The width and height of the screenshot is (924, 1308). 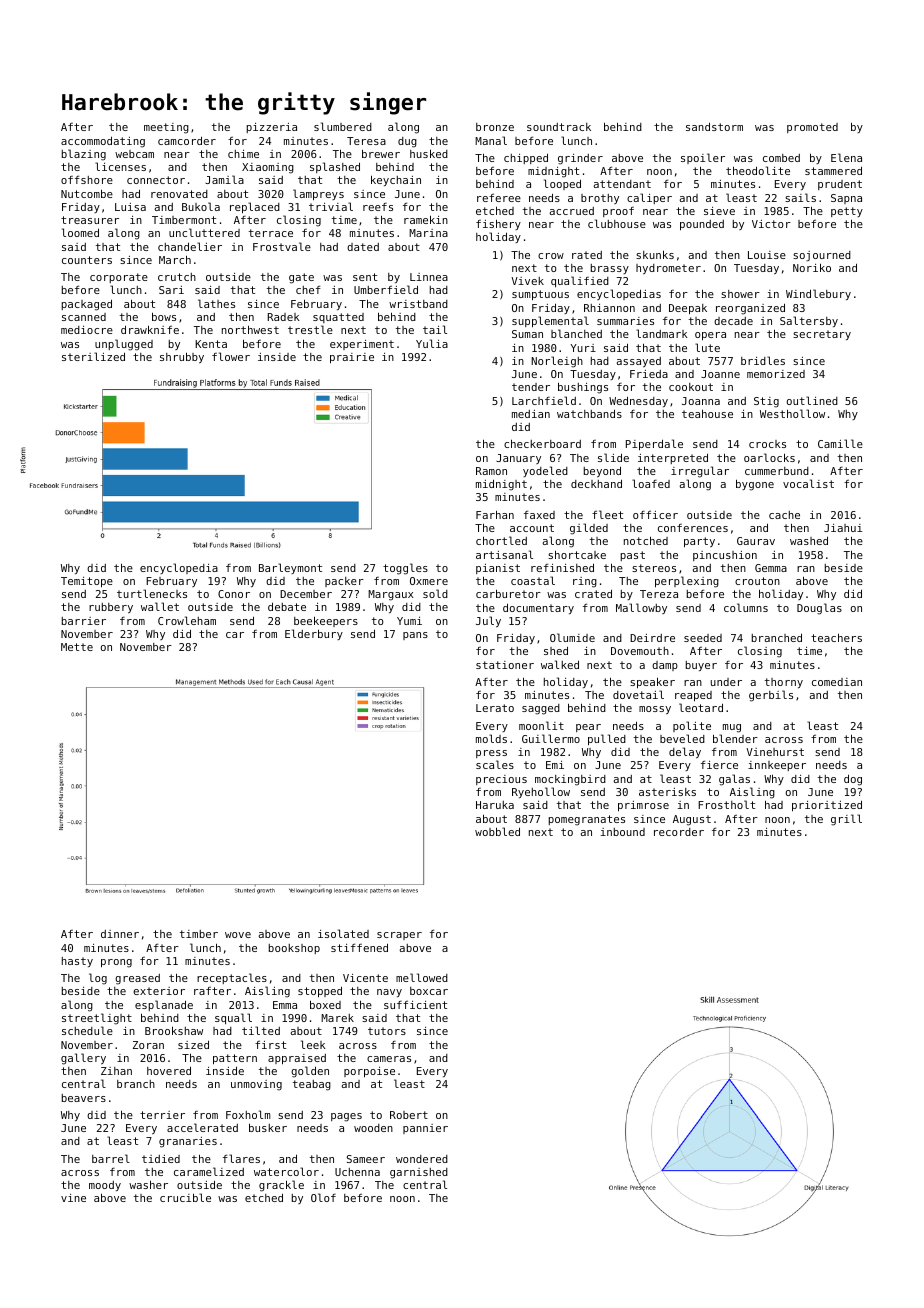 What do you see at coordinates (526, 158) in the screenshot?
I see `chipped` at bounding box center [526, 158].
